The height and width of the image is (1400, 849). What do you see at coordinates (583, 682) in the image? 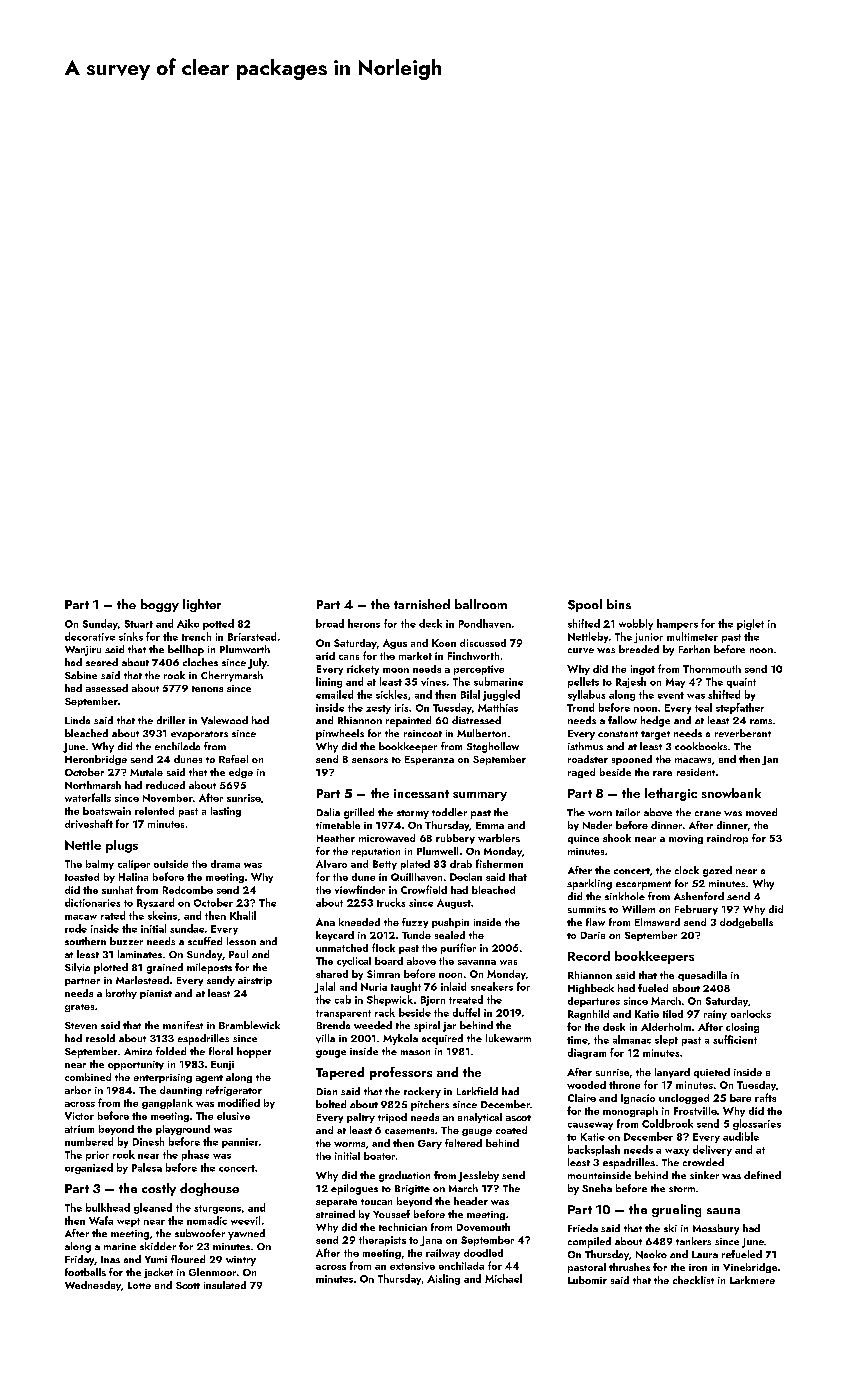
I see `pellets` at bounding box center [583, 682].
